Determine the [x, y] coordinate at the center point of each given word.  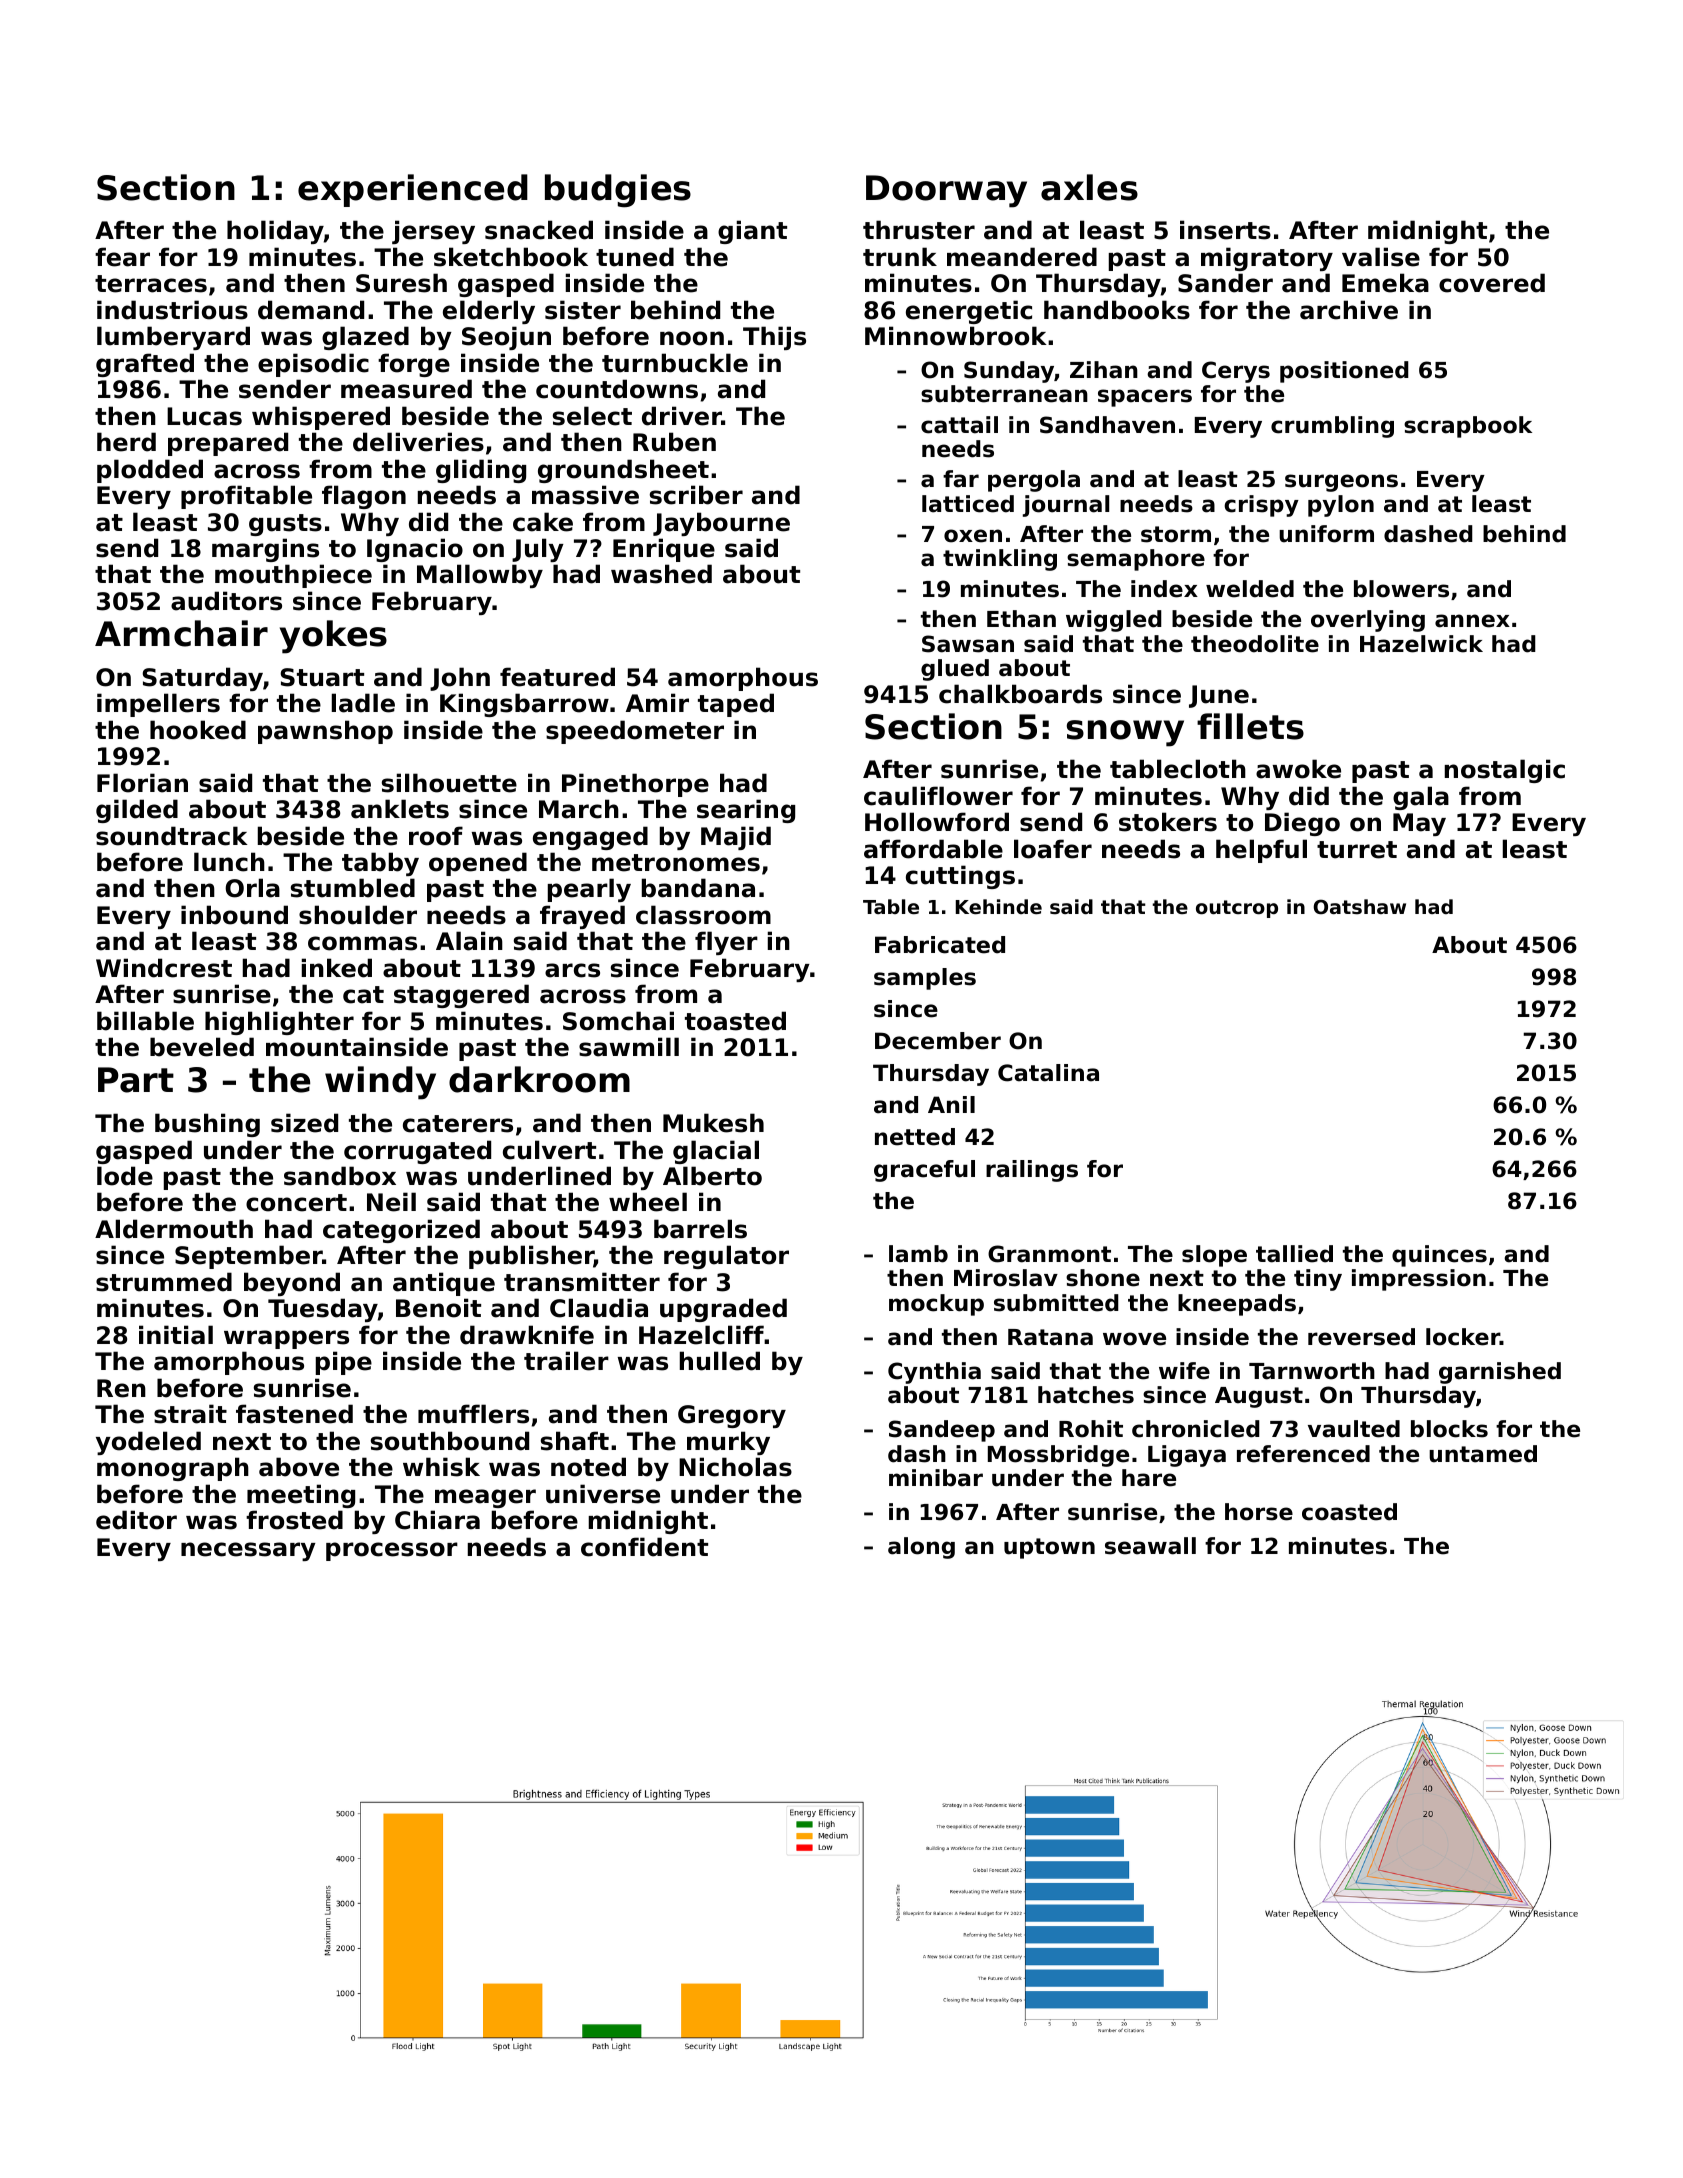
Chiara [437, 1520]
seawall [1150, 1546]
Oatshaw [1360, 906]
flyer [726, 943]
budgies [618, 191]
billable [145, 1021]
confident [644, 1547]
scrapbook [1468, 427]
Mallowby [480, 576]
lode [125, 1176]
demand [311, 310]
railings [1032, 1171]
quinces [1439, 1256]
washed [661, 574]
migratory [1267, 259]
